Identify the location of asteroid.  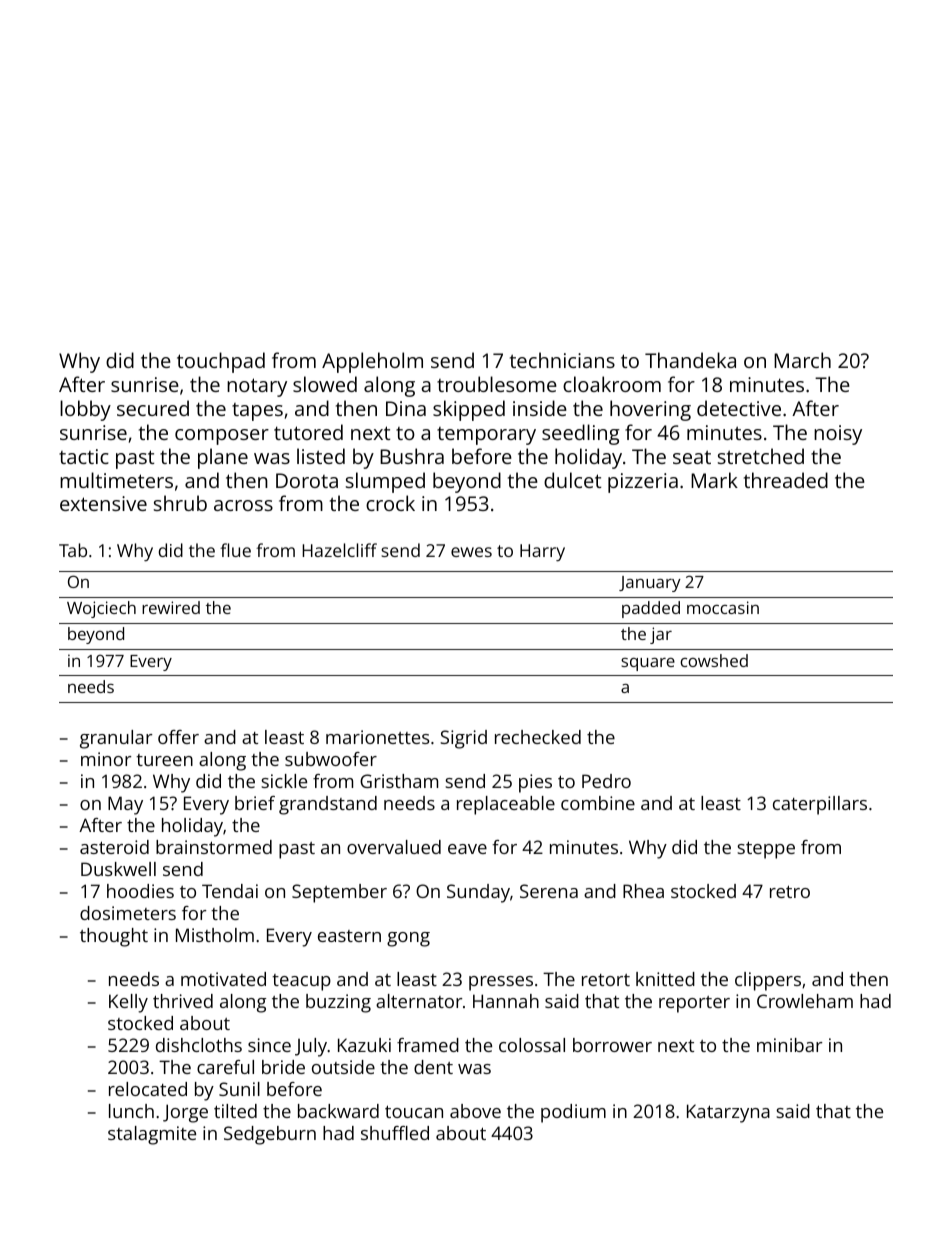
(114, 847).
